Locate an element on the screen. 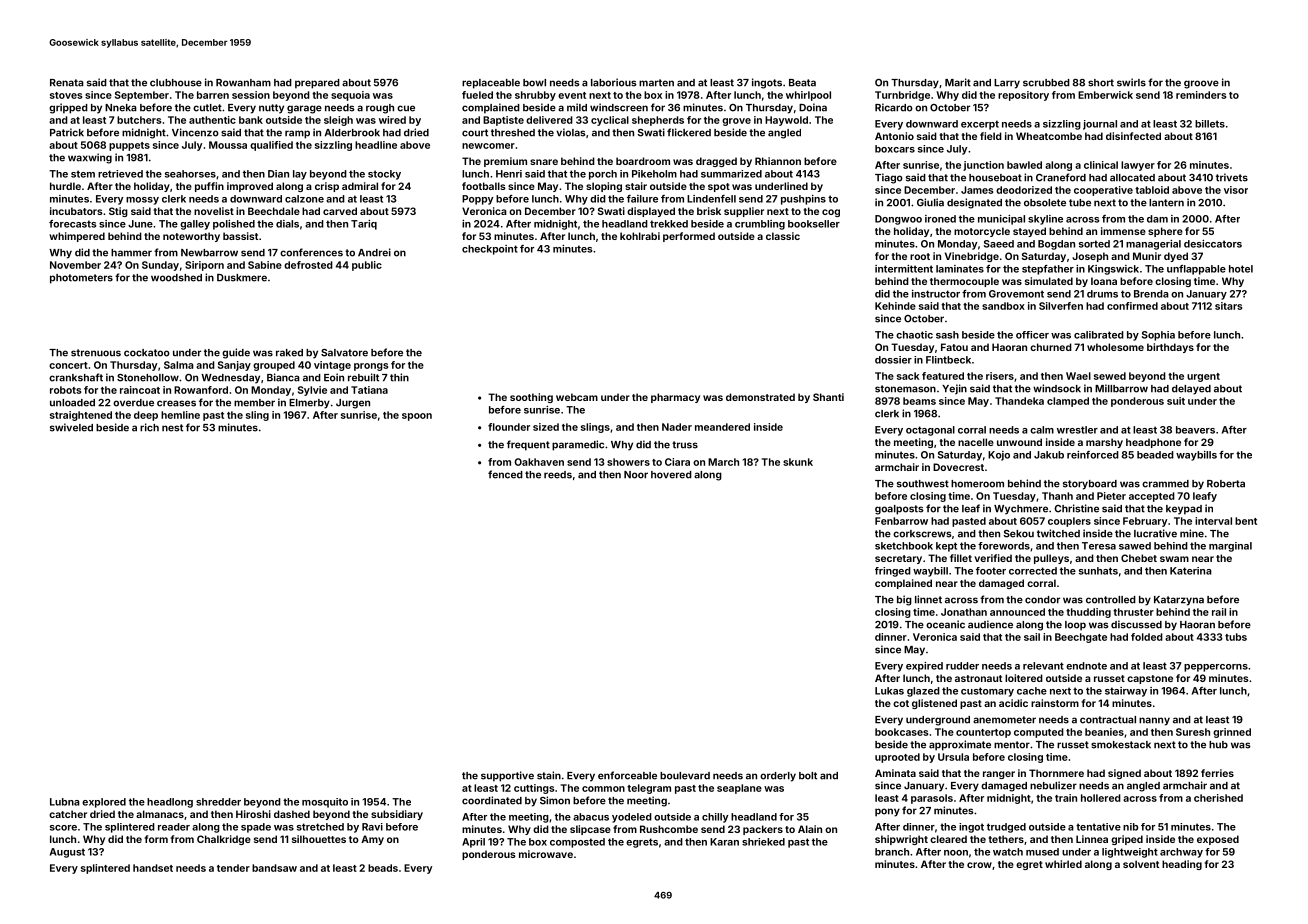 This screenshot has width=1308, height=924. flickered is located at coordinates (689, 132).
